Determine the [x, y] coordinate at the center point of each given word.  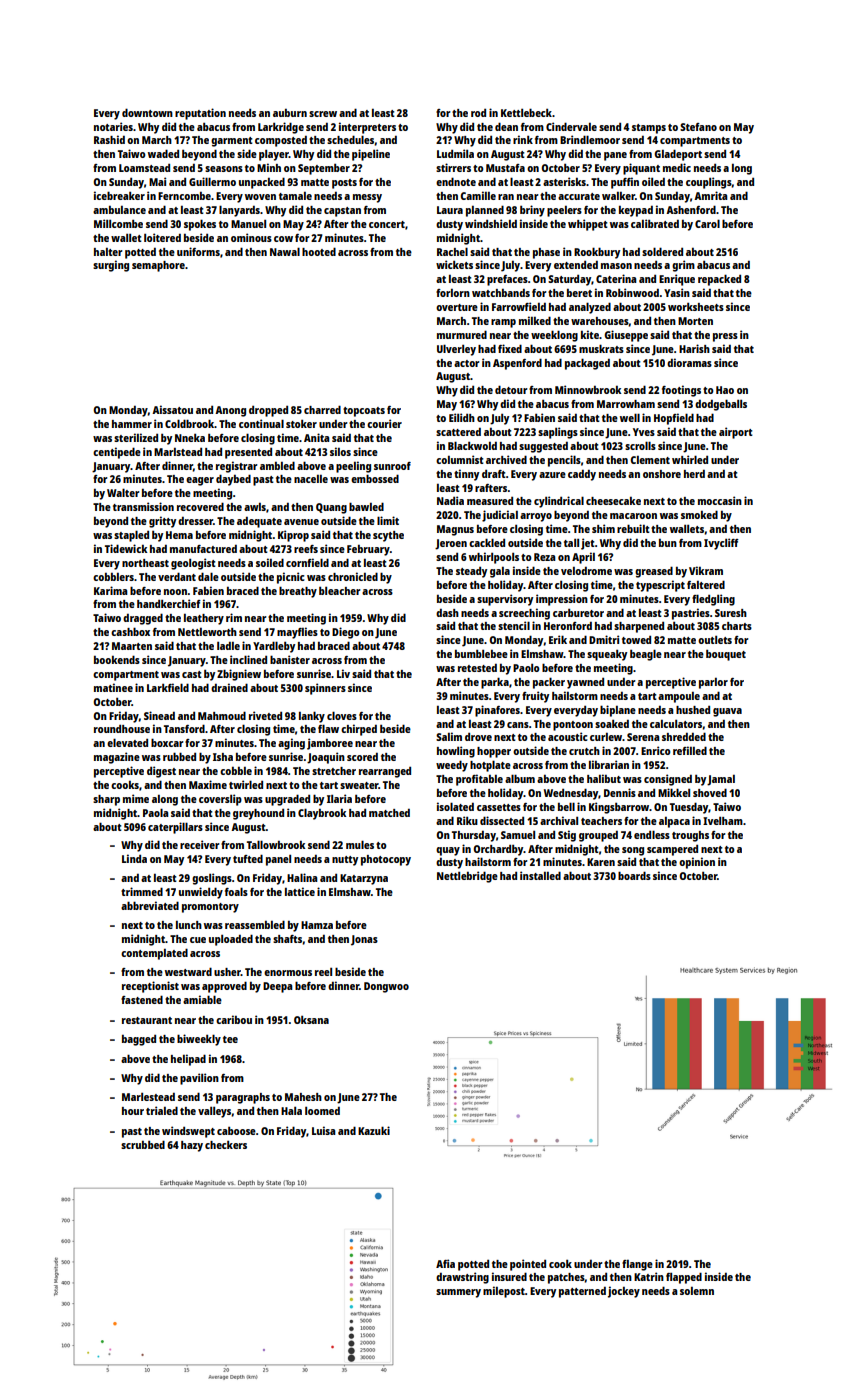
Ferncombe [184, 196]
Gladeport [678, 155]
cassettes [499, 807]
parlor [713, 683]
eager [200, 481]
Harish [694, 348]
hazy [192, 1146]
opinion [697, 863]
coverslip [220, 800]
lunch [189, 925]
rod [478, 113]
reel [323, 972]
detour [511, 389]
